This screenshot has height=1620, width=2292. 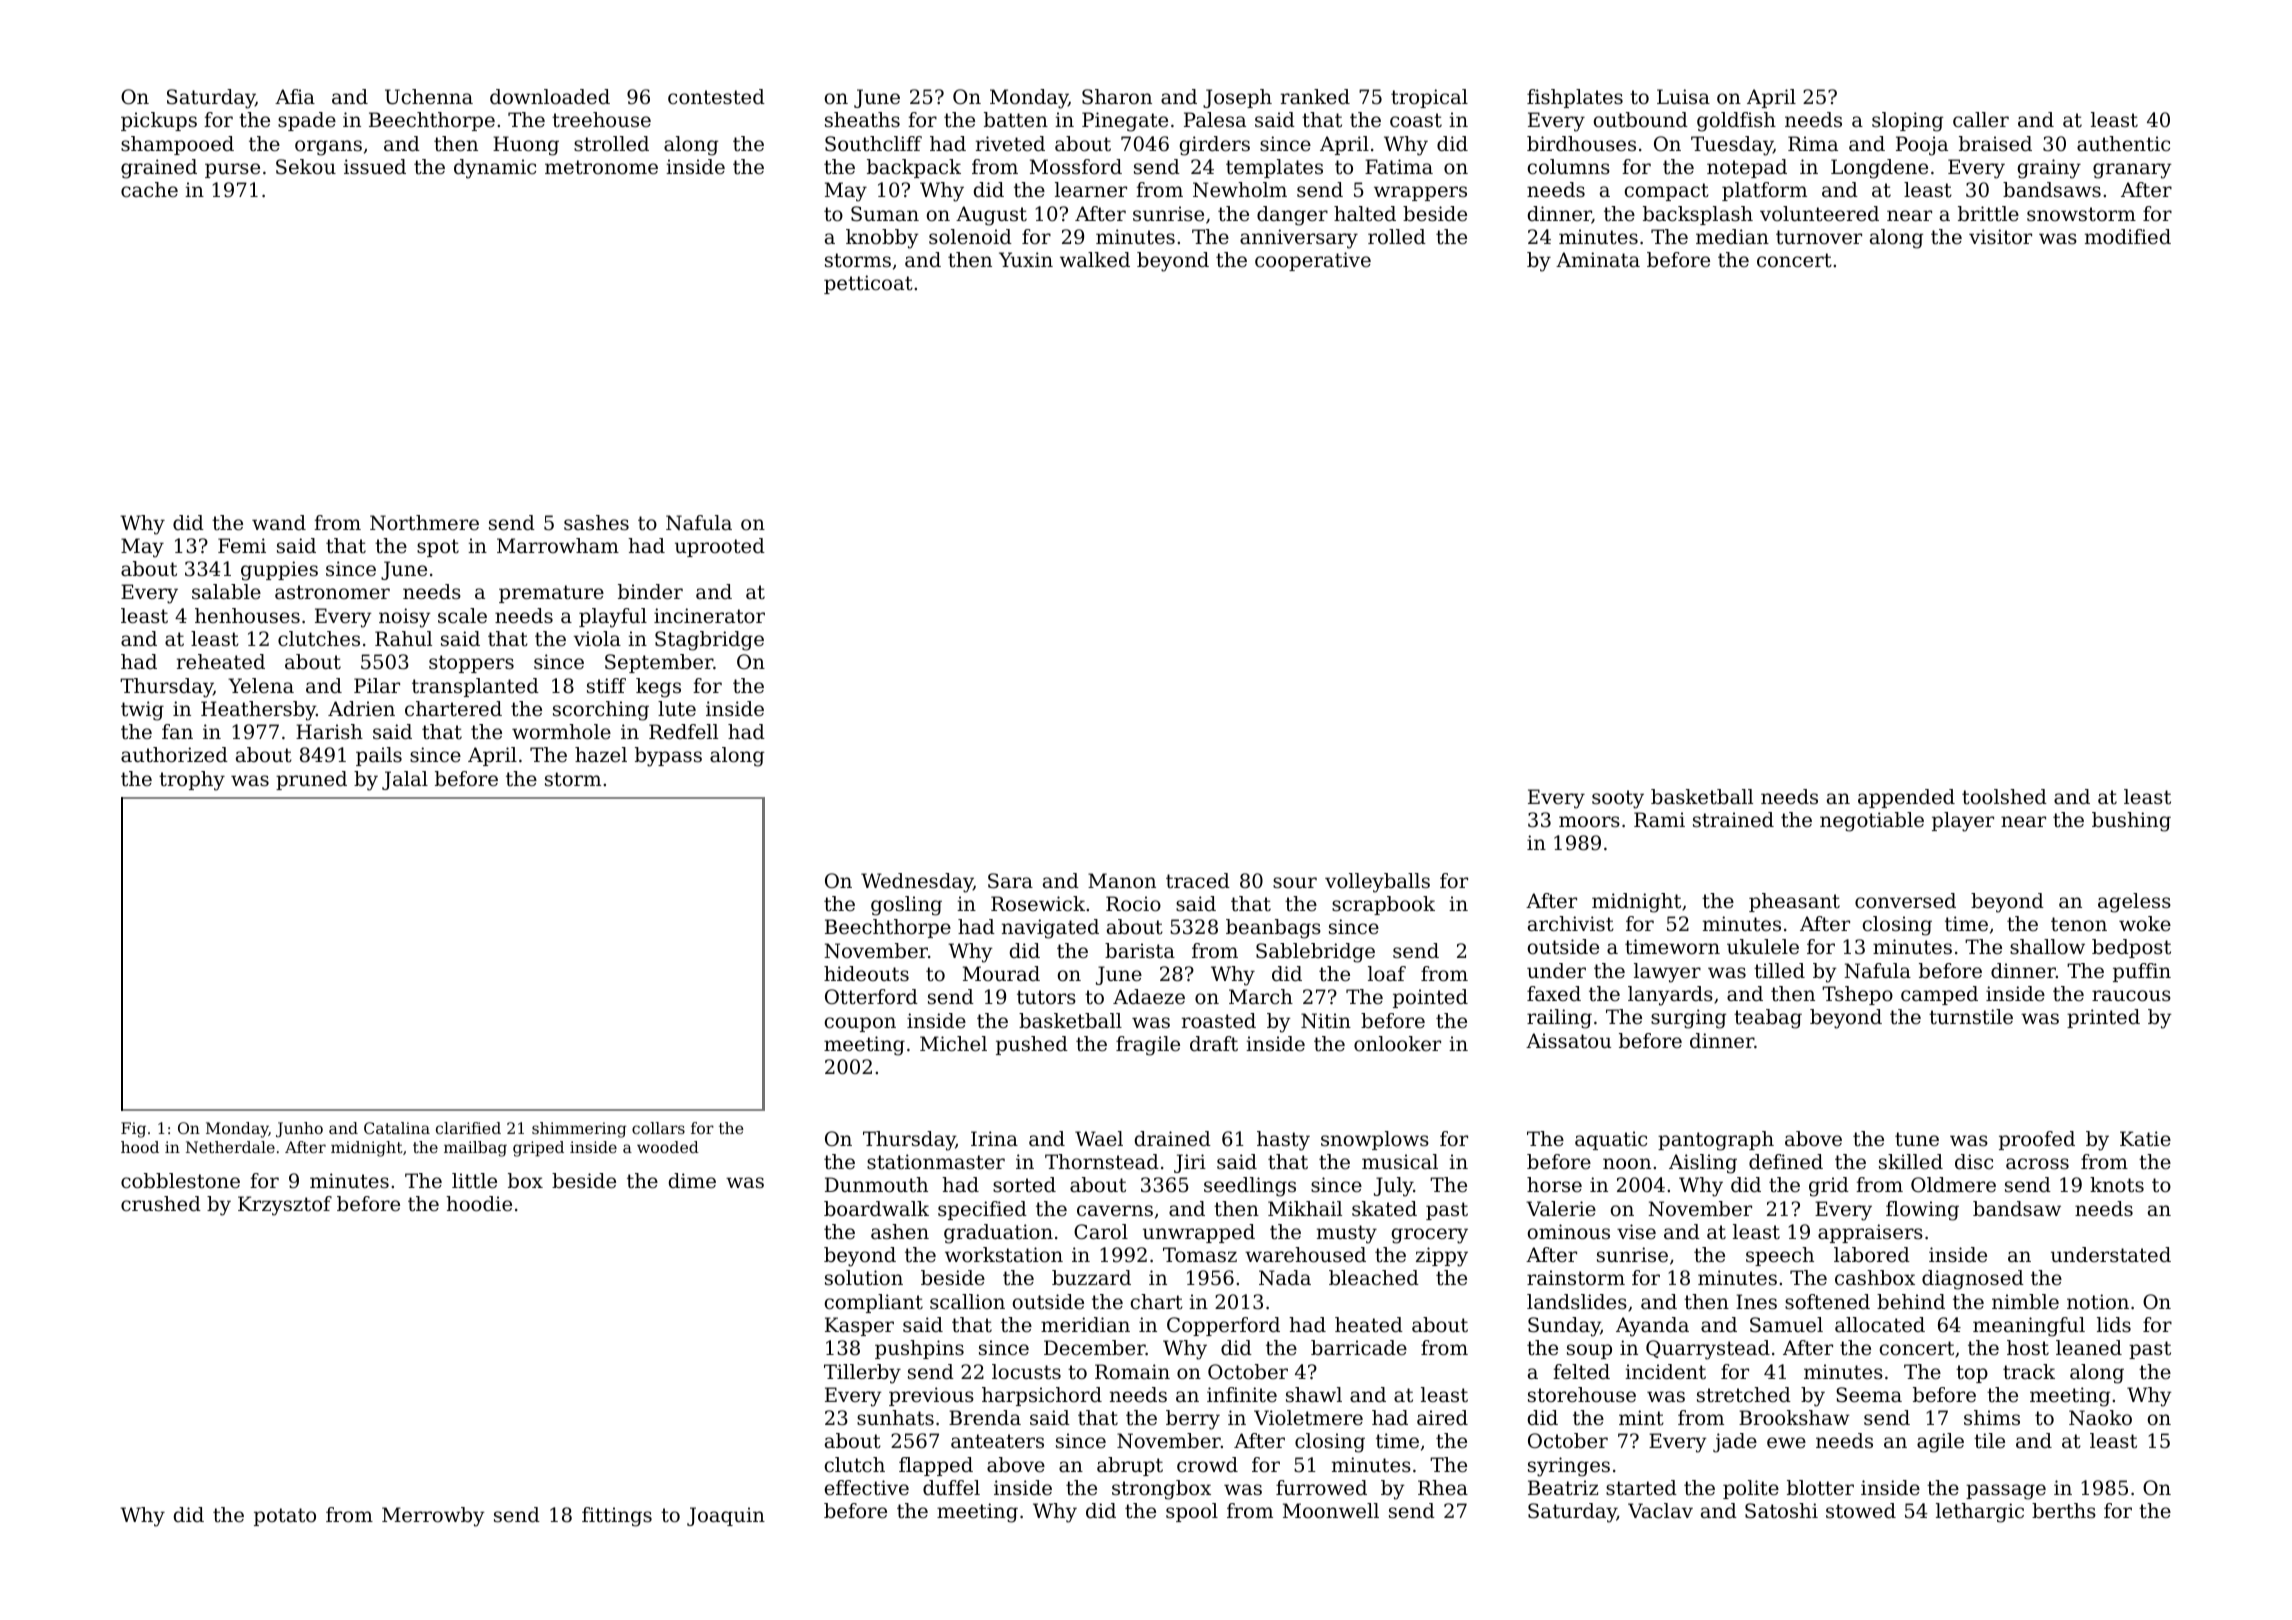 What do you see at coordinates (919, 1349) in the screenshot?
I see `pushpins` at bounding box center [919, 1349].
